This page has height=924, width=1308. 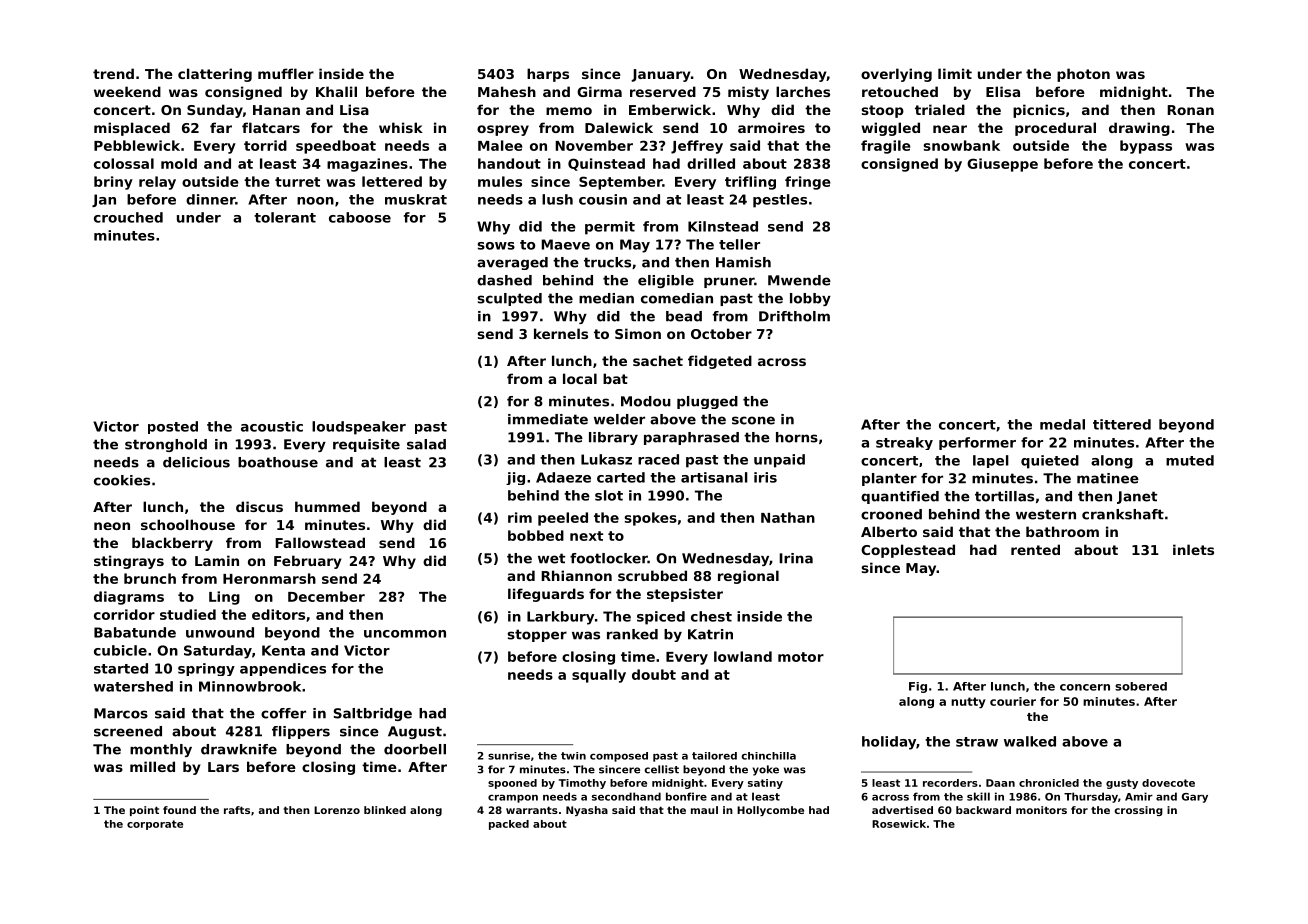 I want to click on flippers, so click(x=301, y=732).
